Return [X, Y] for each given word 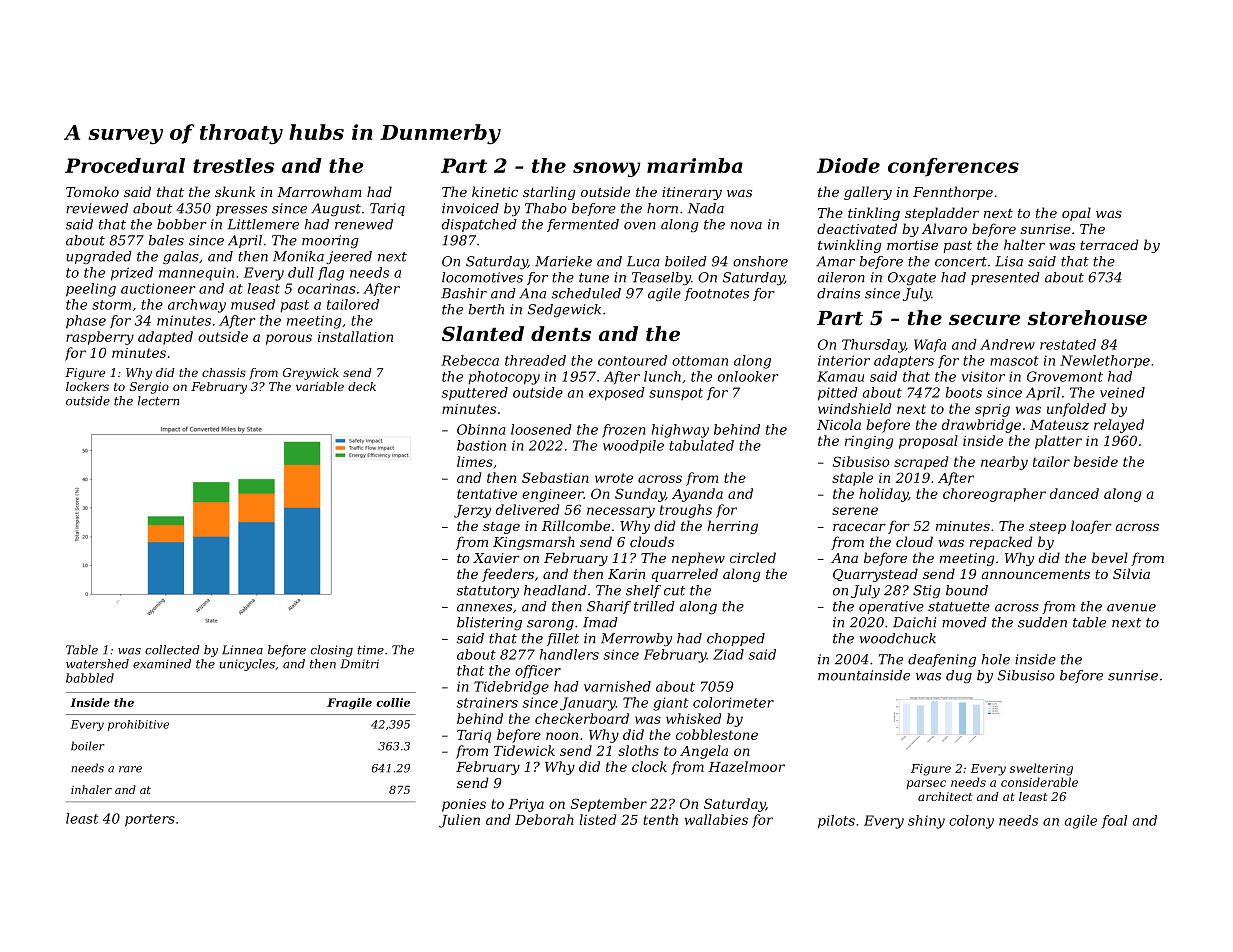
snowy [607, 169]
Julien [459, 821]
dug [959, 676]
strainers [487, 702]
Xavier [496, 558]
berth [486, 309]
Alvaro [944, 228]
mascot [1014, 361]
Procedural [125, 165]
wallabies [716, 819]
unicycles [247, 665]
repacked [1001, 543]
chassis [224, 372]
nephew [698, 559]
